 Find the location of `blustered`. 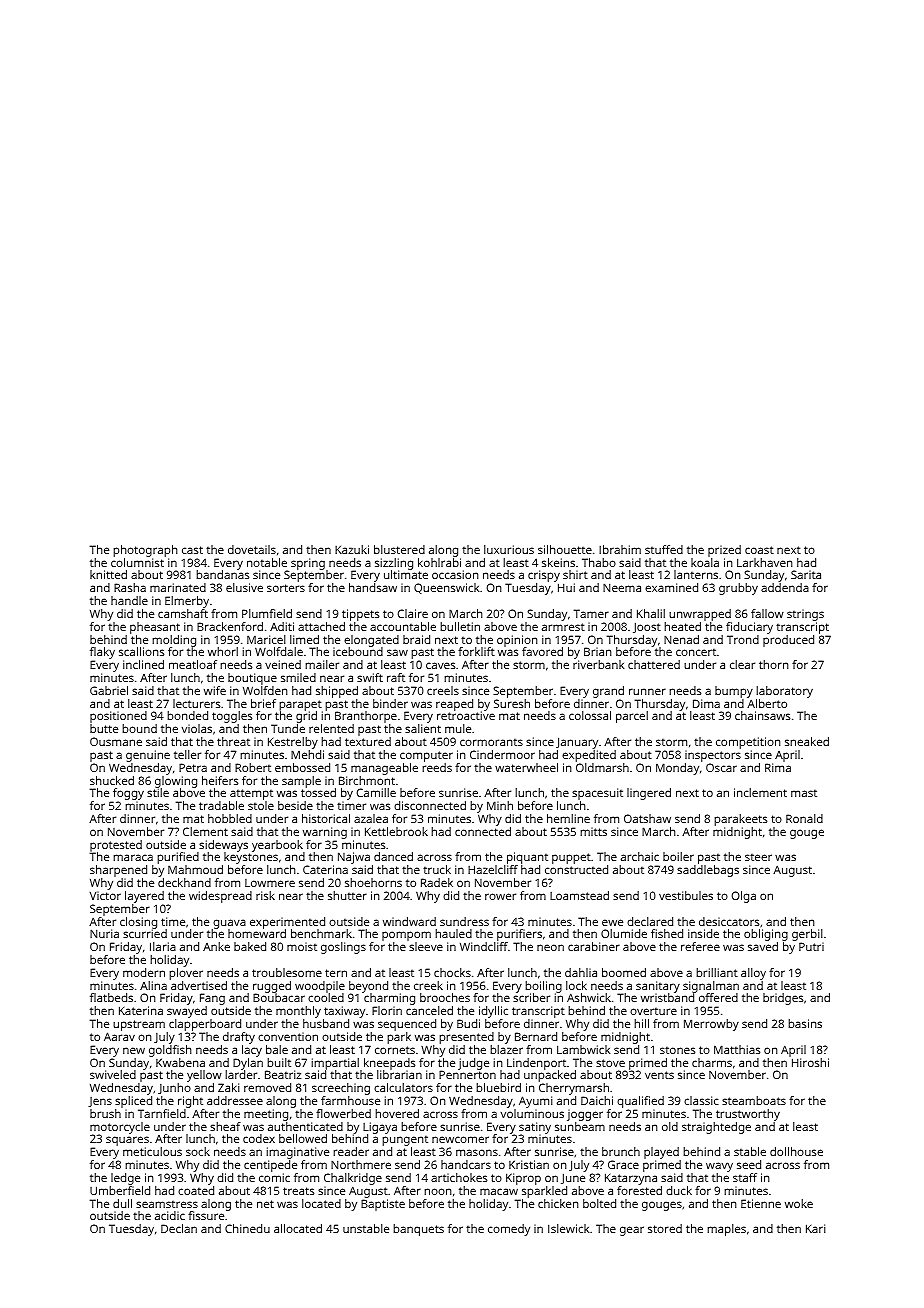

blustered is located at coordinates (399, 549).
